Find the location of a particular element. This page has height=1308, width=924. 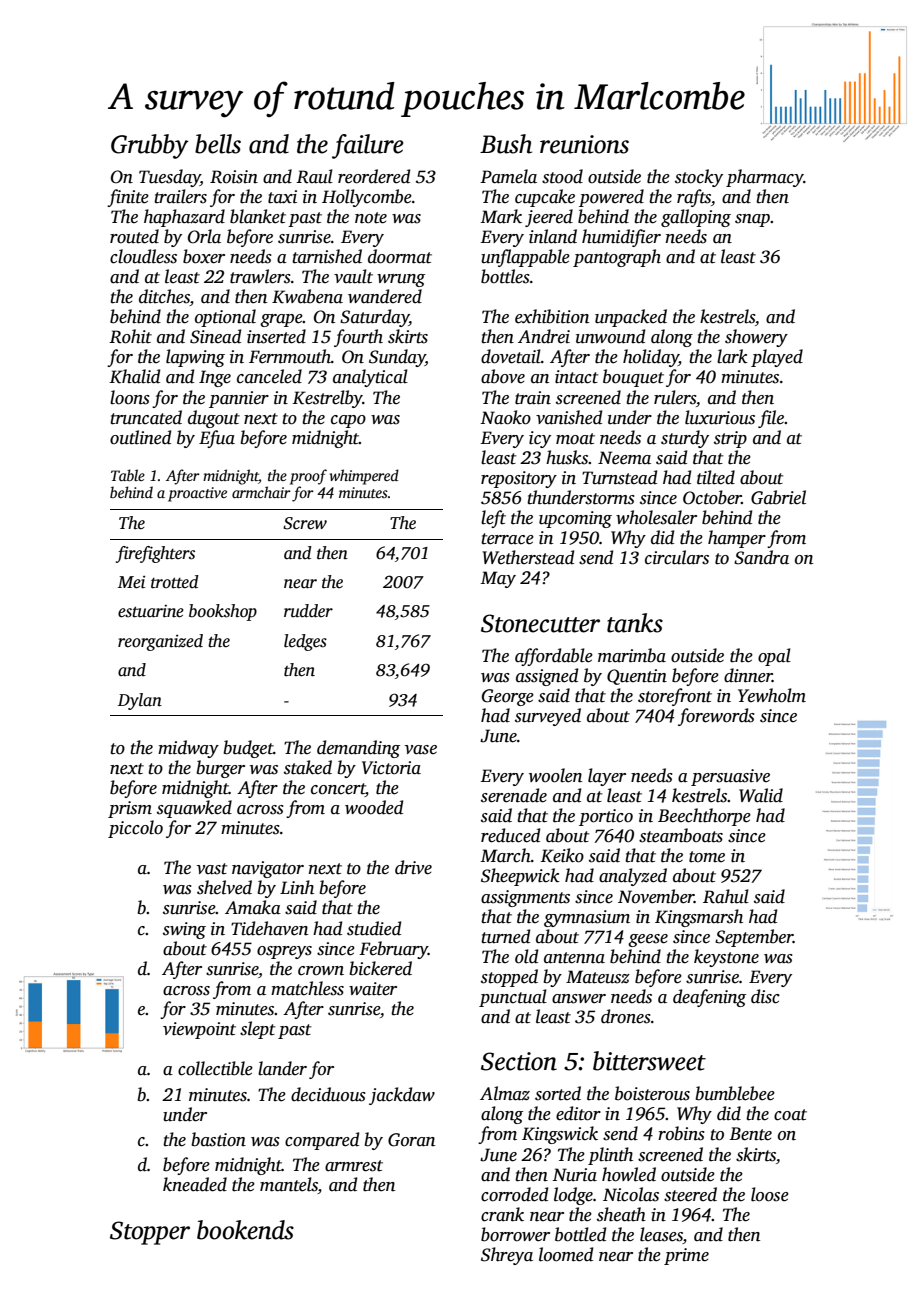

George is located at coordinates (508, 697).
